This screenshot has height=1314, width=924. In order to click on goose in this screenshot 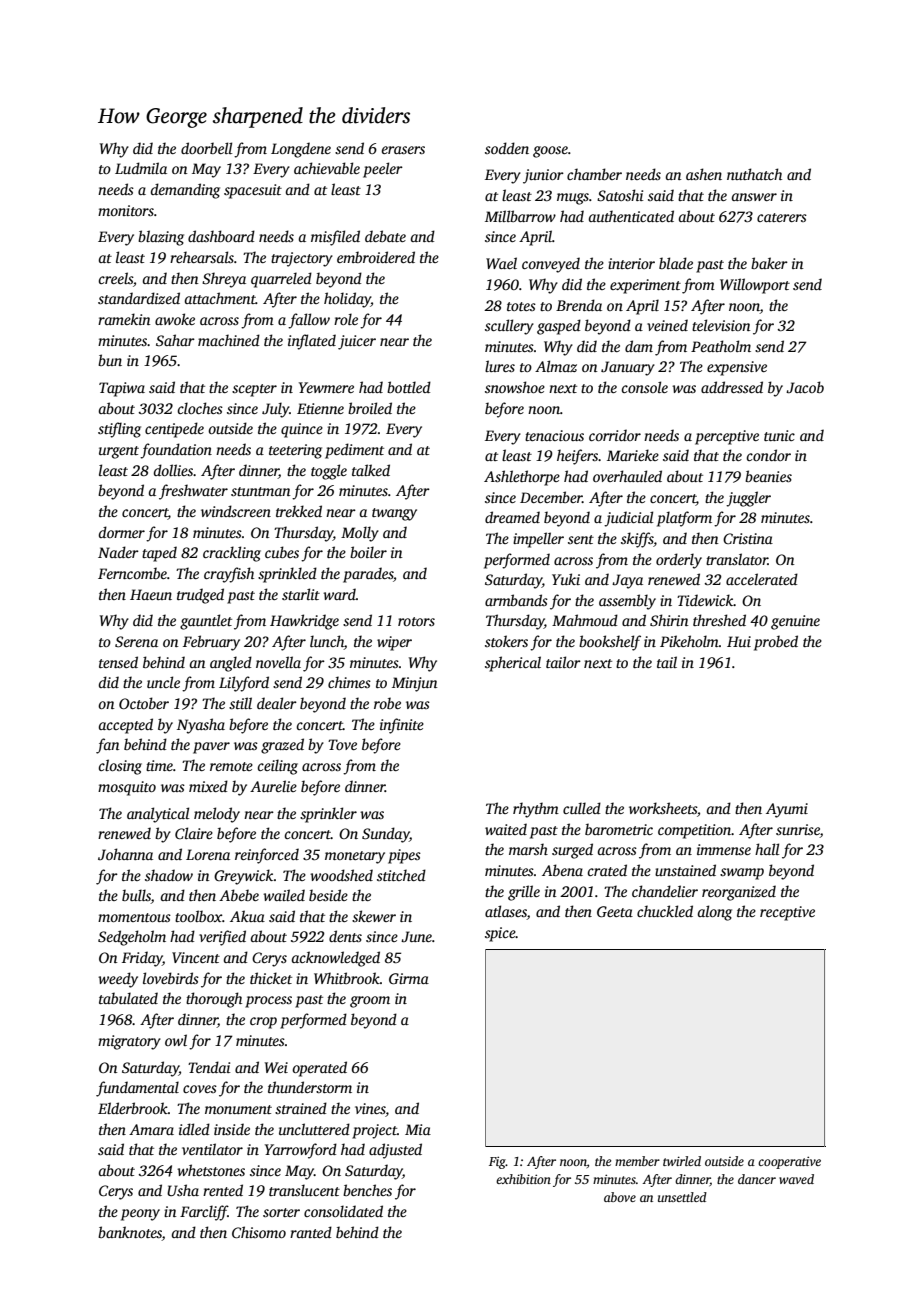, I will do `click(550, 152)`.
